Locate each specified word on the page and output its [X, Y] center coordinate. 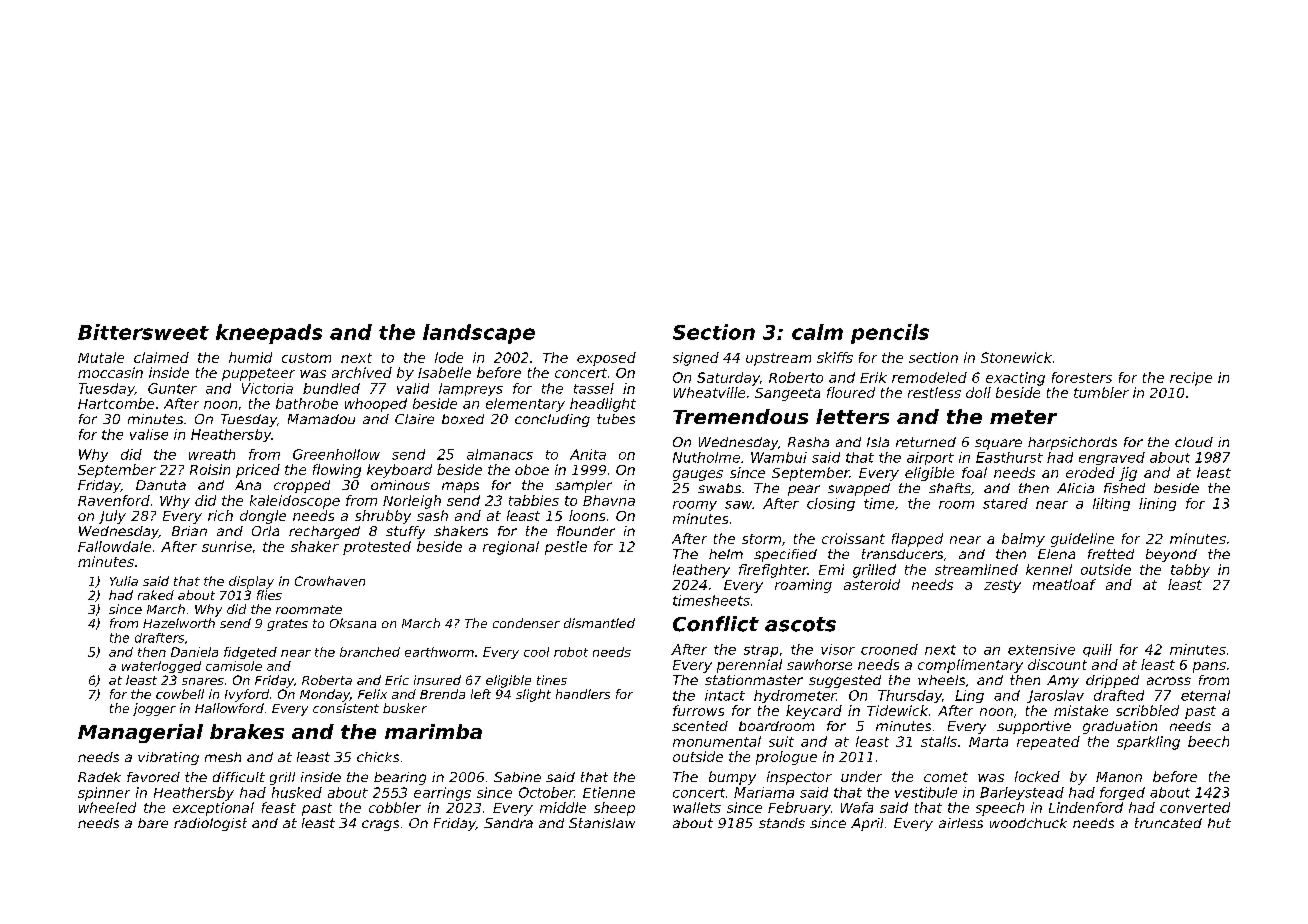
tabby [1190, 571]
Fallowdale [114, 546]
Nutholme [706, 457]
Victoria [267, 388]
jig [1128, 474]
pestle [566, 548]
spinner [104, 794]
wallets [697, 807]
